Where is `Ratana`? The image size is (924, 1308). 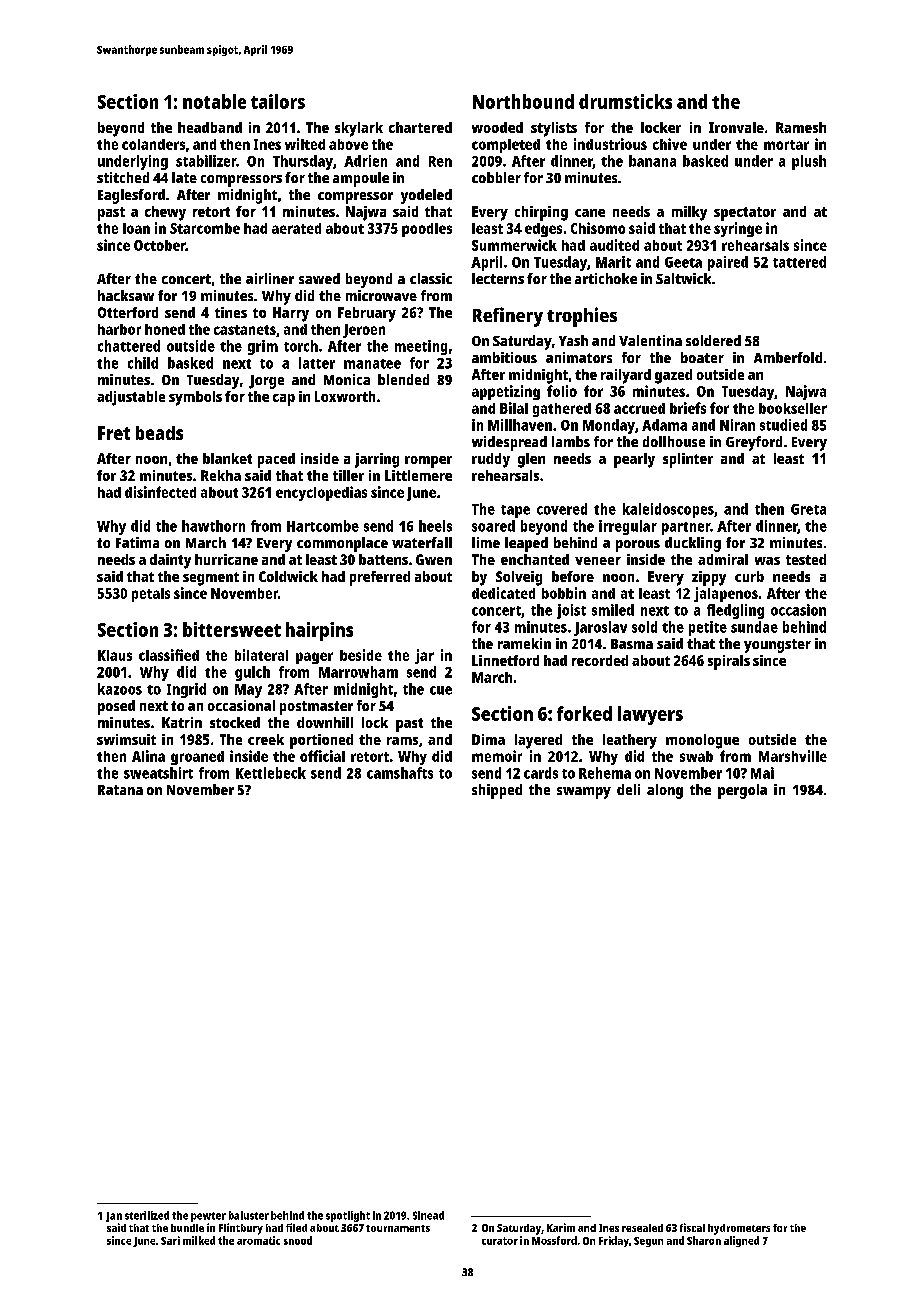
Ratana is located at coordinates (120, 790).
